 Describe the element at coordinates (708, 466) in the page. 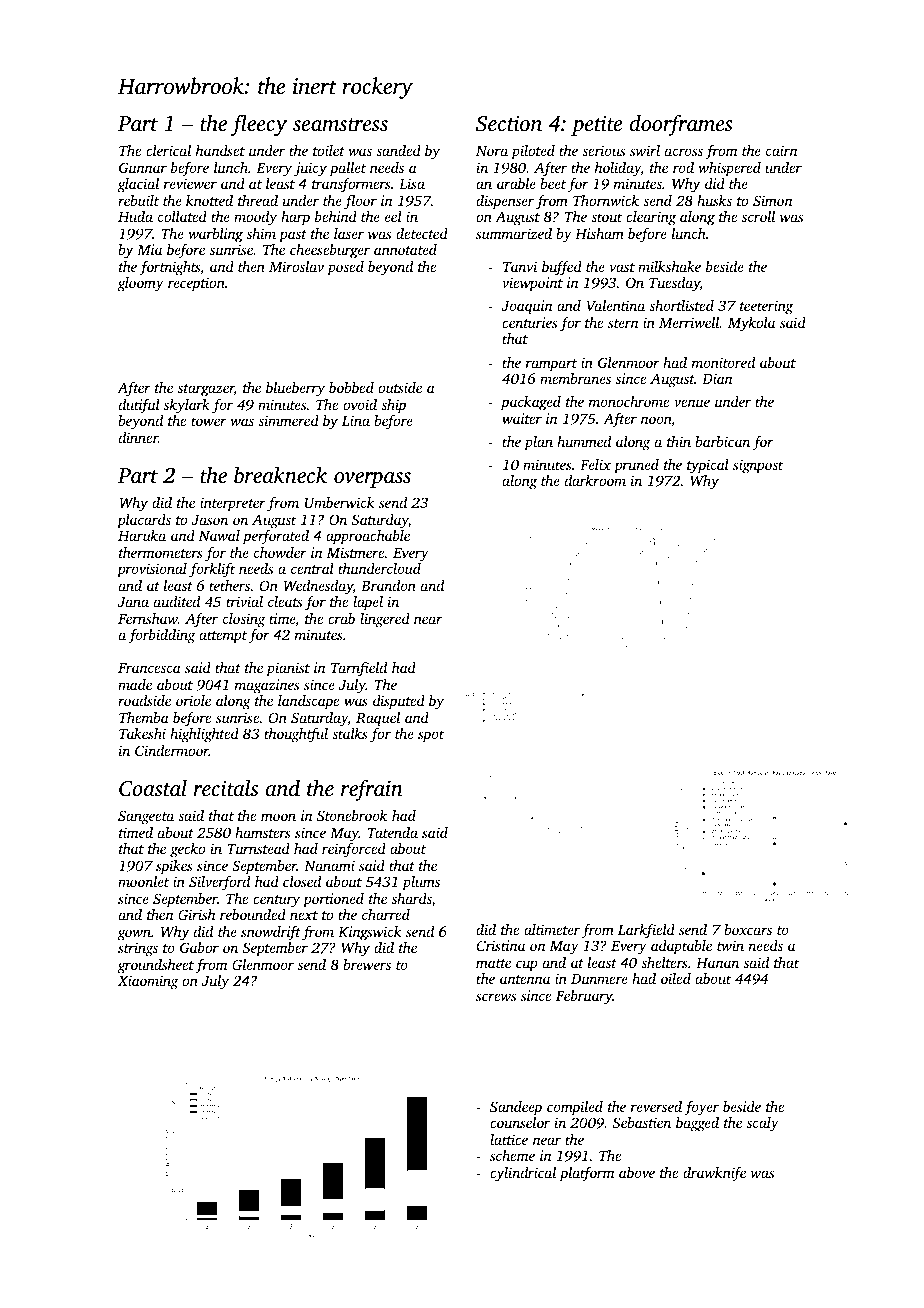

I see `typical` at that location.
